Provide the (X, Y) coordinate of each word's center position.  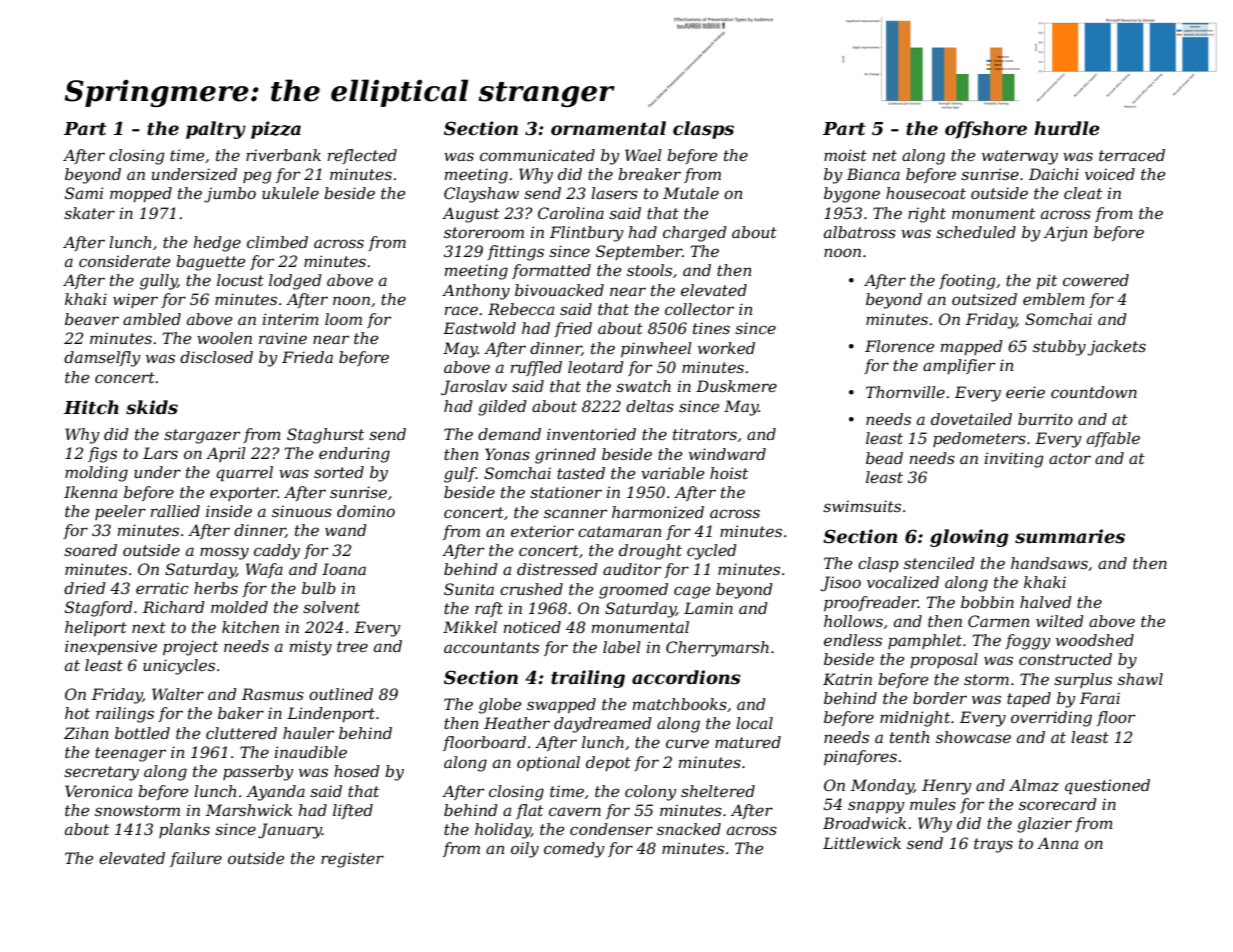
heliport (96, 628)
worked (726, 348)
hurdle (1067, 128)
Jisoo (841, 583)
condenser (611, 829)
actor (1070, 458)
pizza (276, 130)
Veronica (98, 791)
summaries (1070, 536)
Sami (84, 193)
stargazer (202, 436)
